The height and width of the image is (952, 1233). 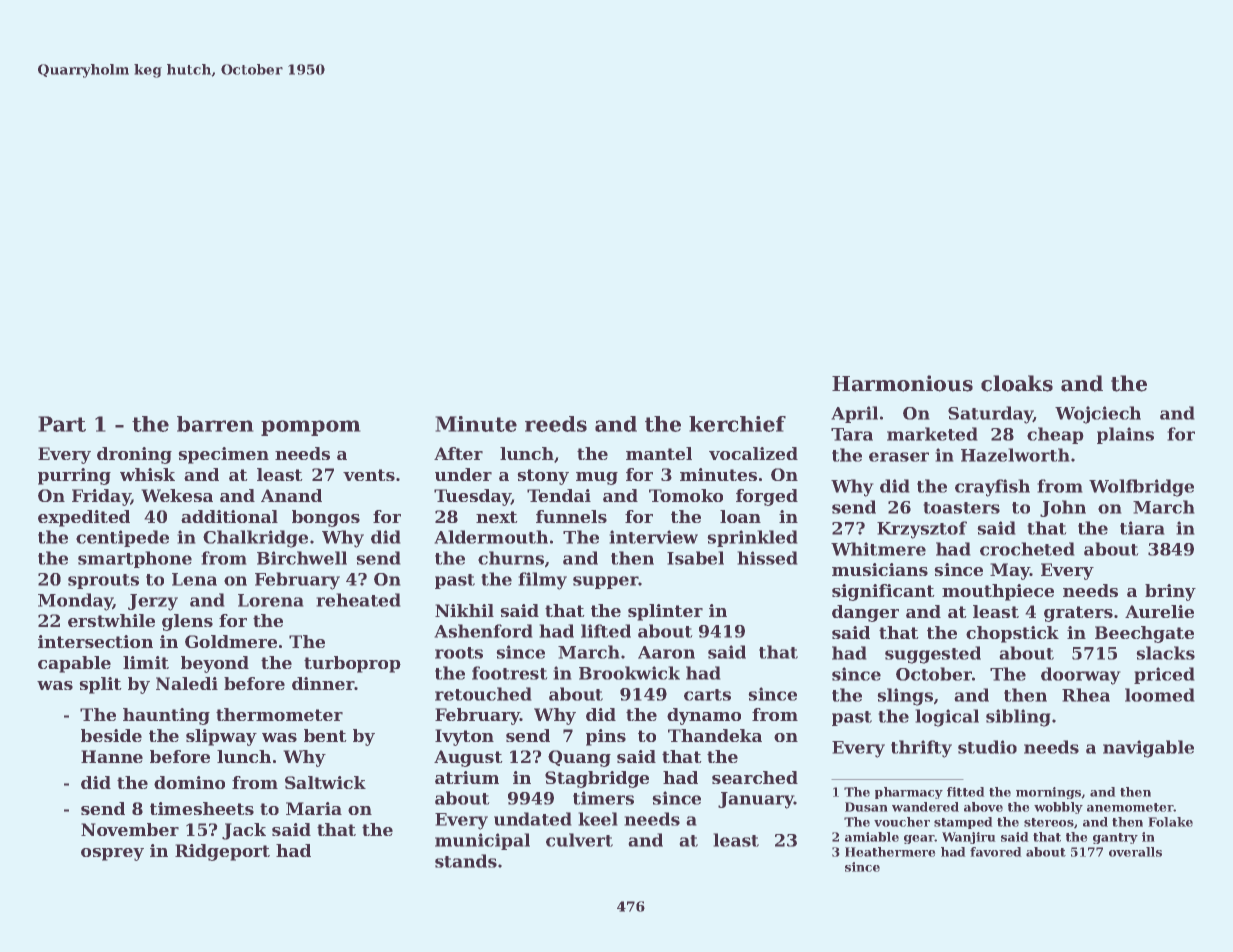 I want to click on Aldermouth, so click(x=491, y=537).
